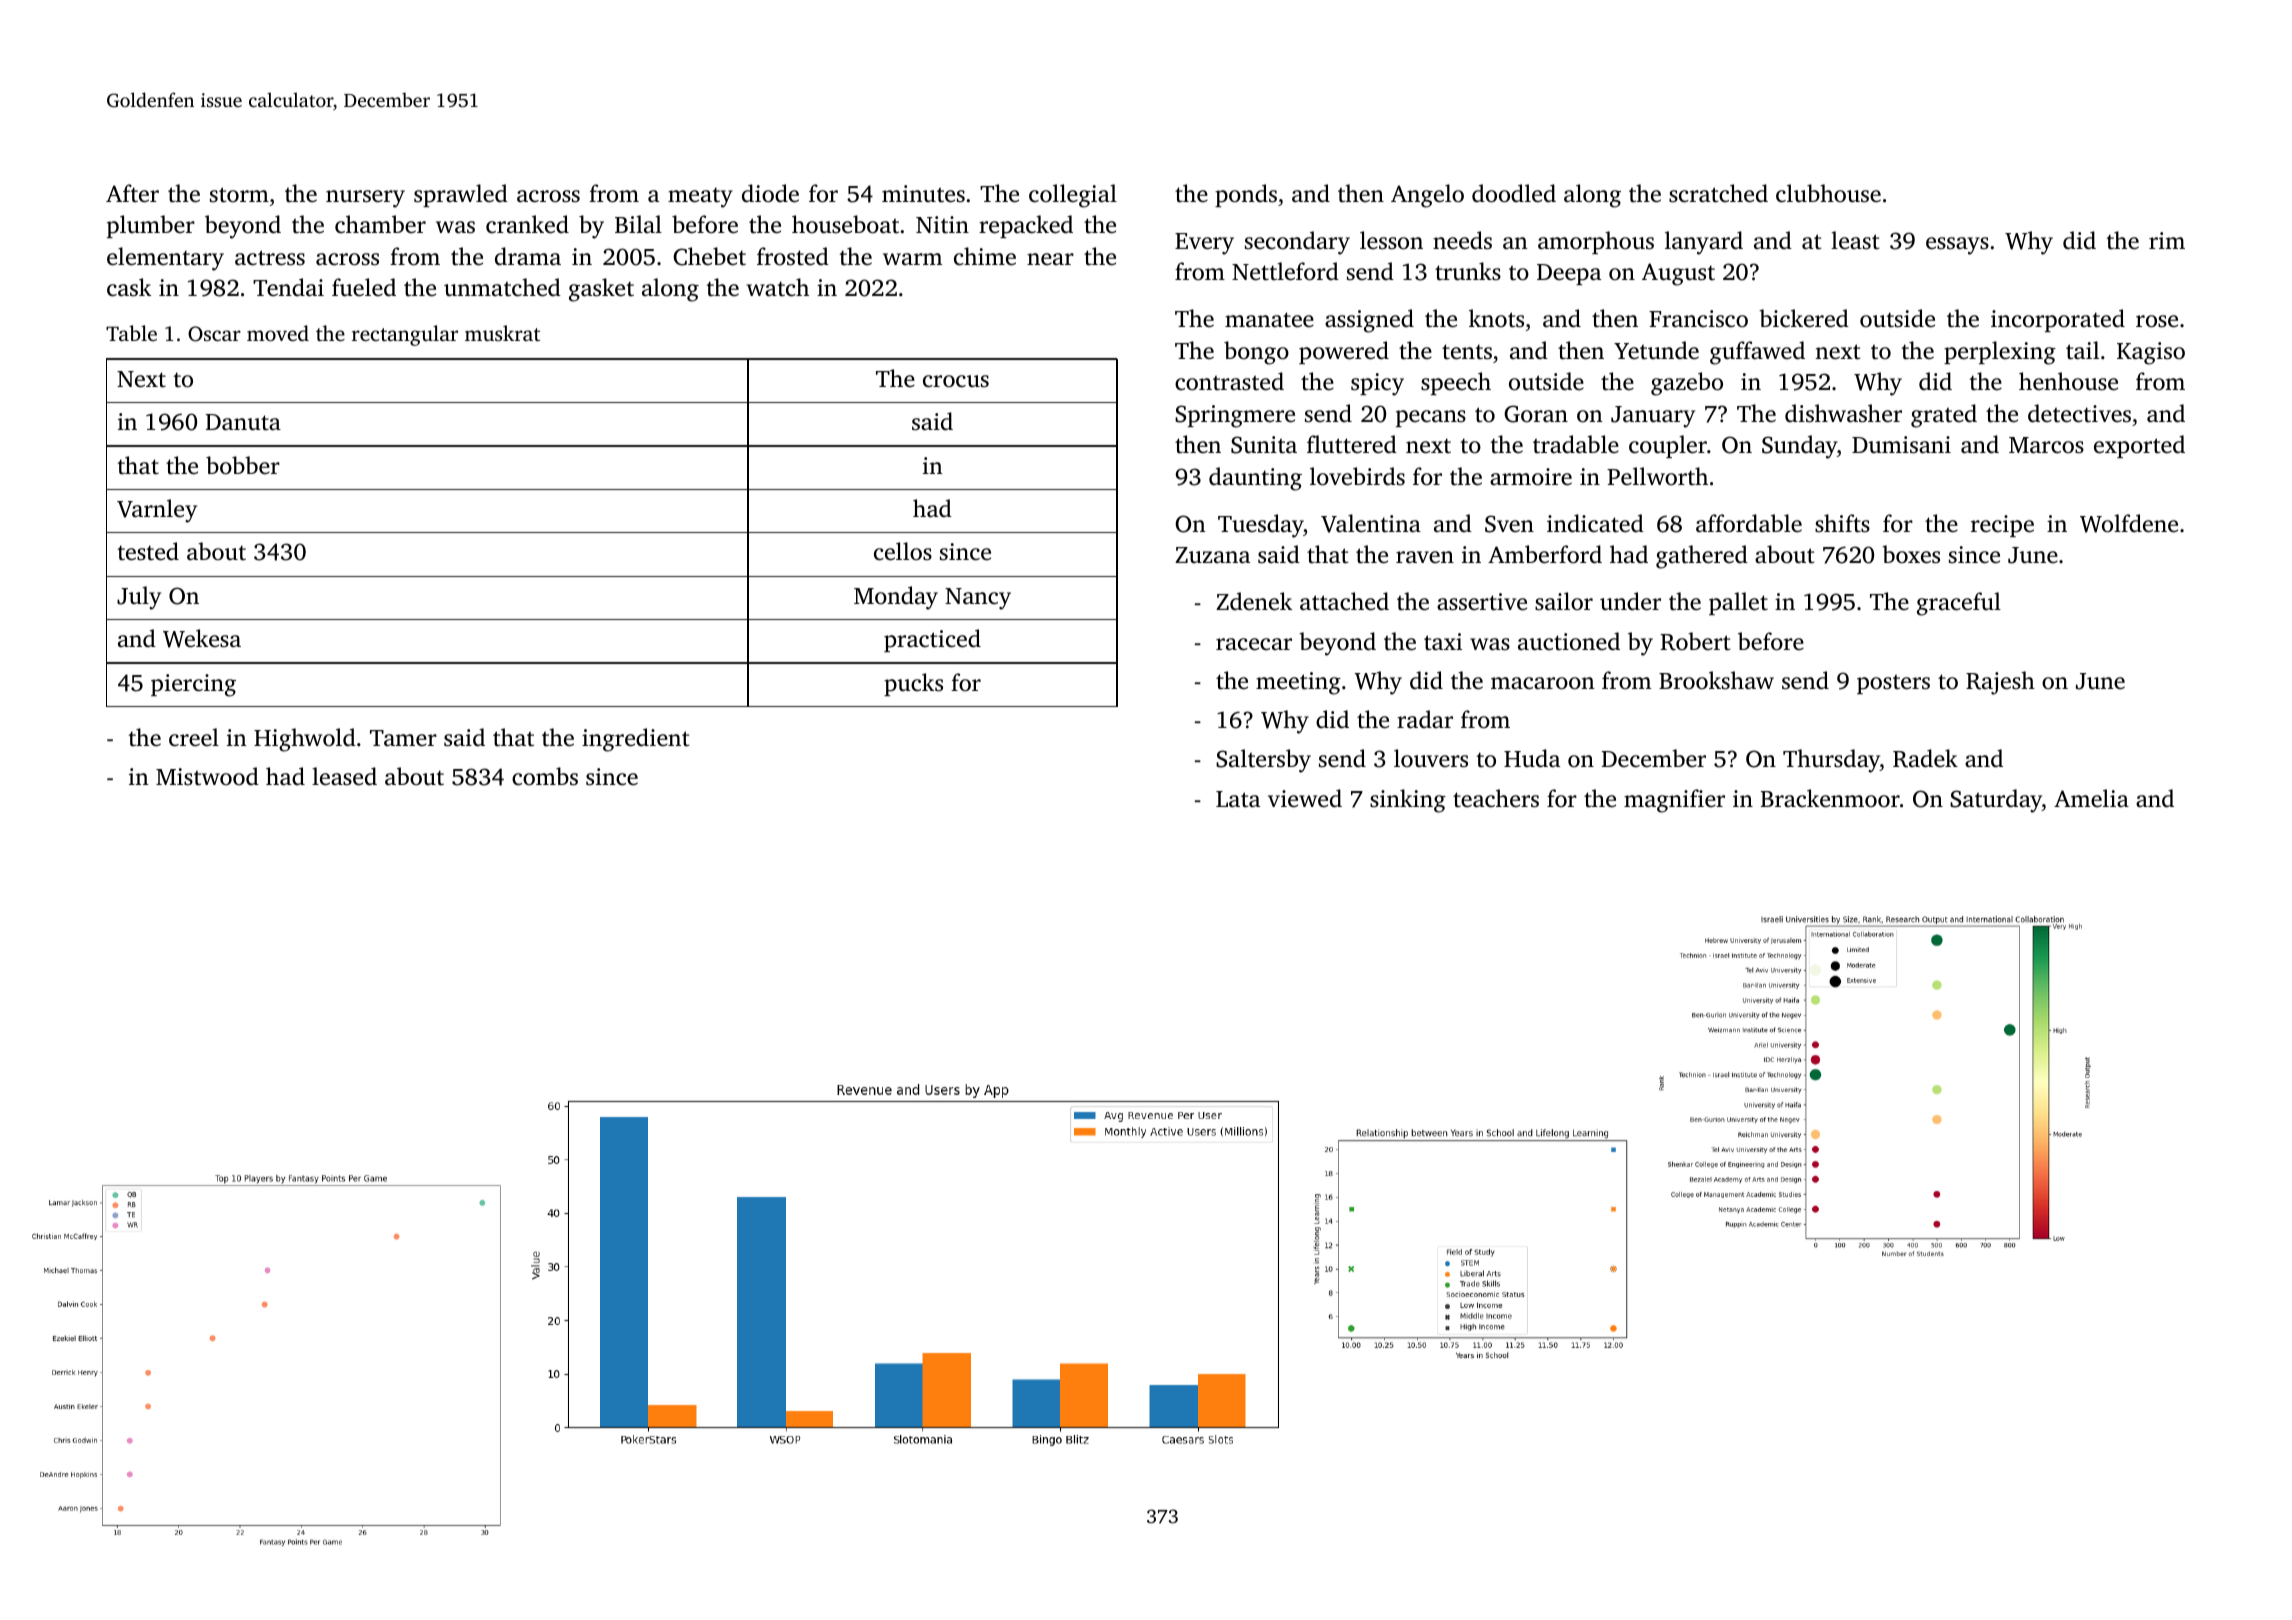 The width and height of the image is (2292, 1620). What do you see at coordinates (1256, 353) in the image?
I see `bongo` at bounding box center [1256, 353].
